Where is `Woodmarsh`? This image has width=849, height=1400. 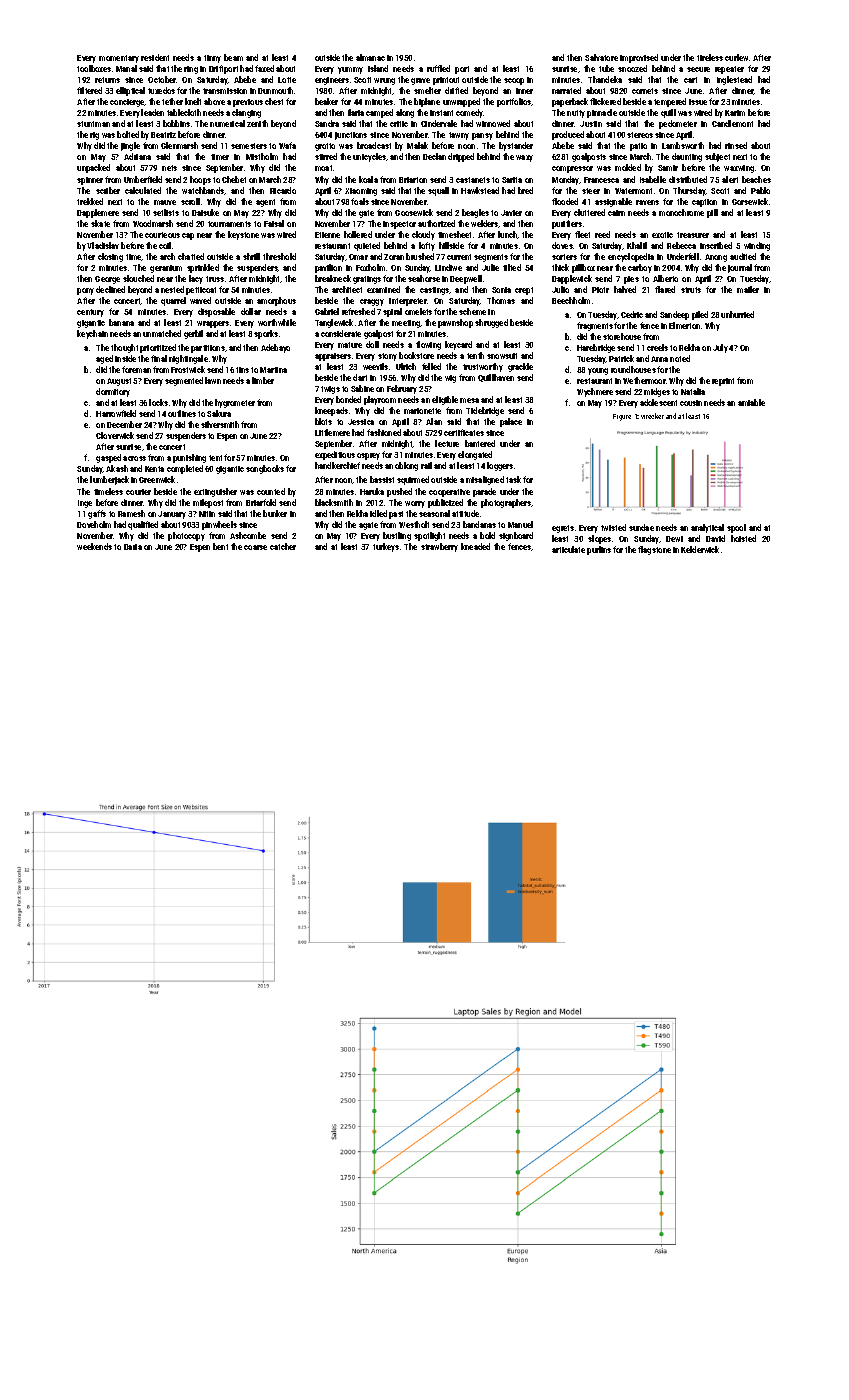 Woodmarsh is located at coordinates (153, 223).
